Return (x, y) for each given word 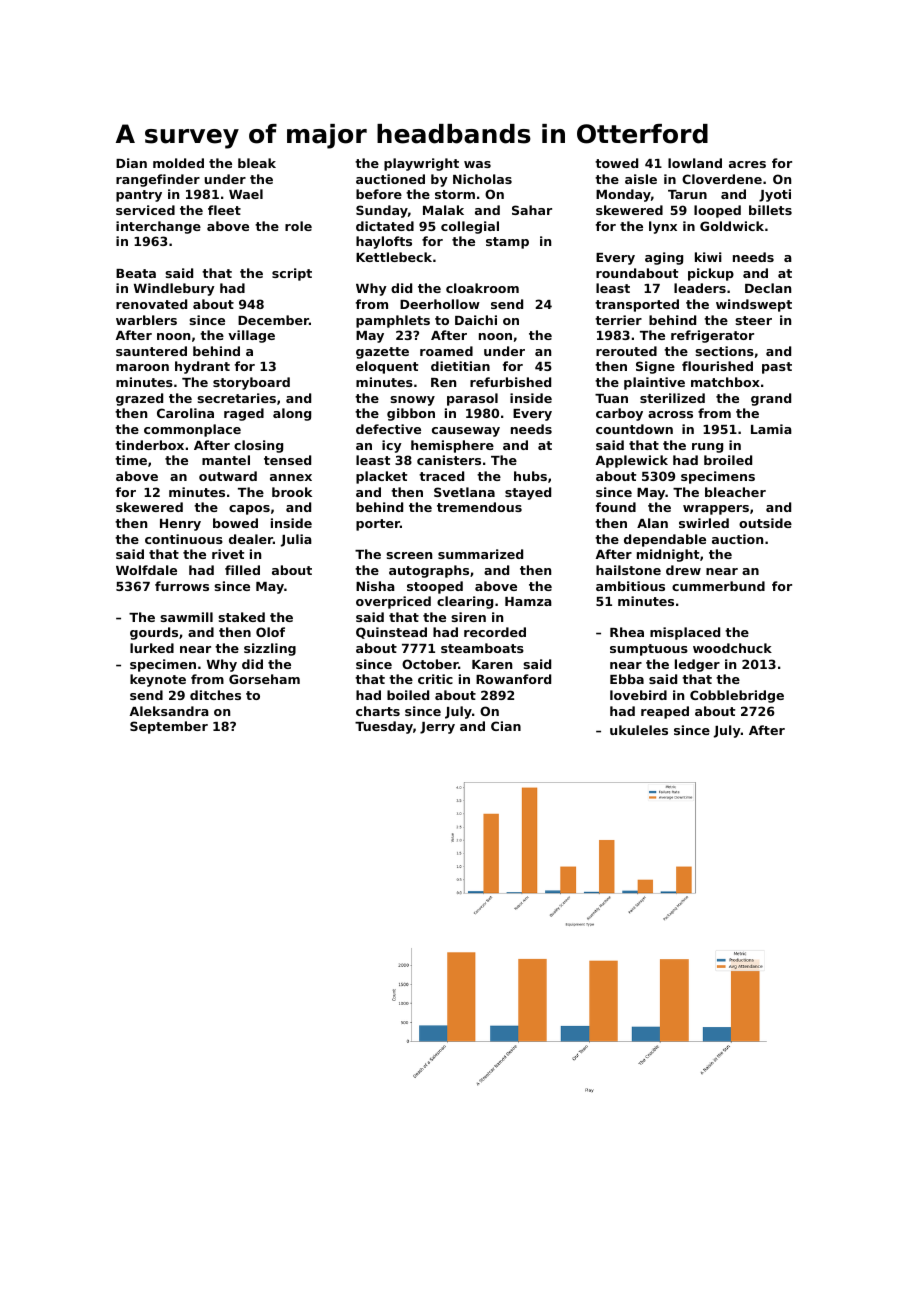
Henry (180, 525)
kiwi (708, 257)
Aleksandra (169, 711)
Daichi (476, 320)
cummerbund (718, 586)
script (292, 274)
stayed (528, 493)
